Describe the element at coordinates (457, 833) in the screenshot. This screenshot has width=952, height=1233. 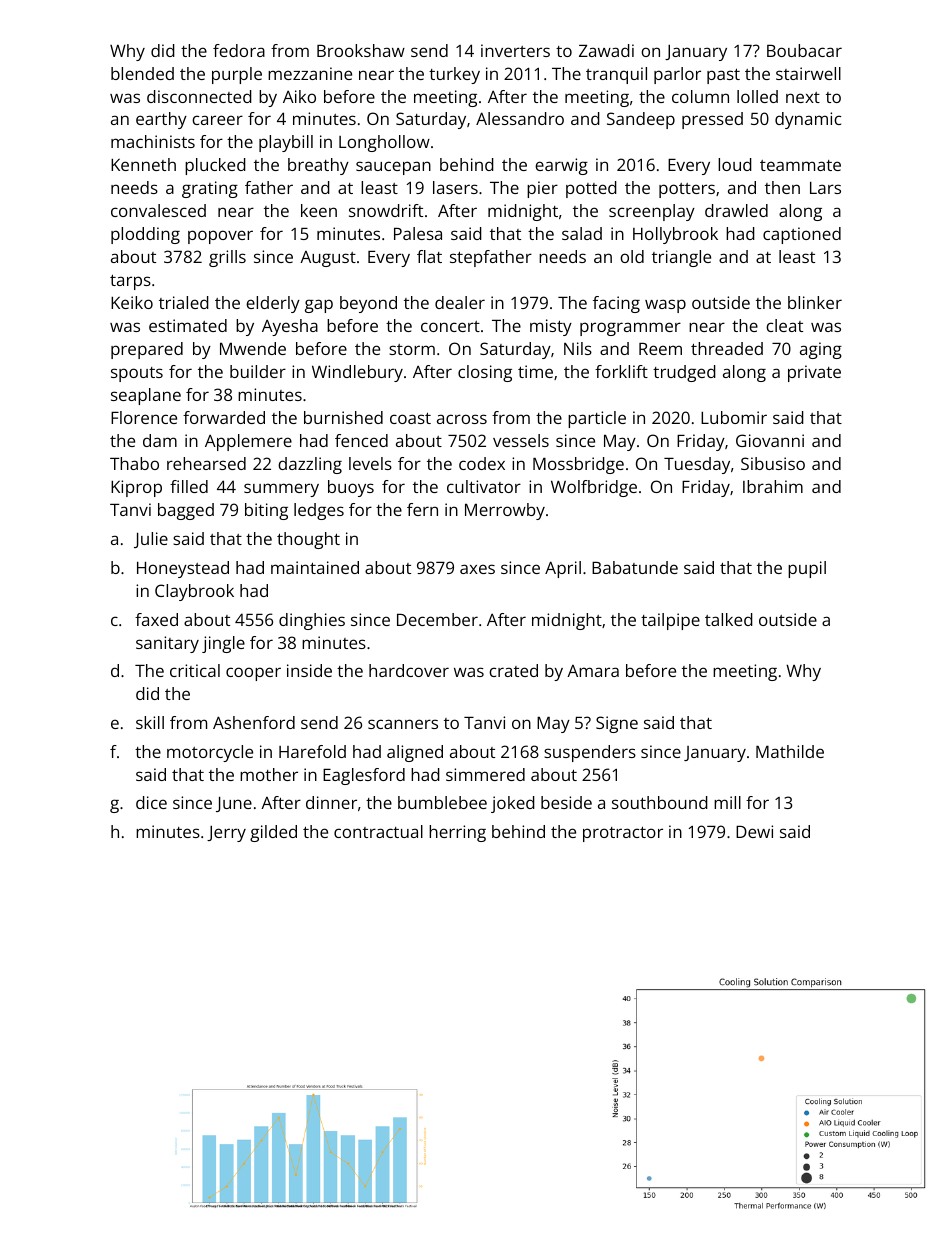
I see `herring` at that location.
